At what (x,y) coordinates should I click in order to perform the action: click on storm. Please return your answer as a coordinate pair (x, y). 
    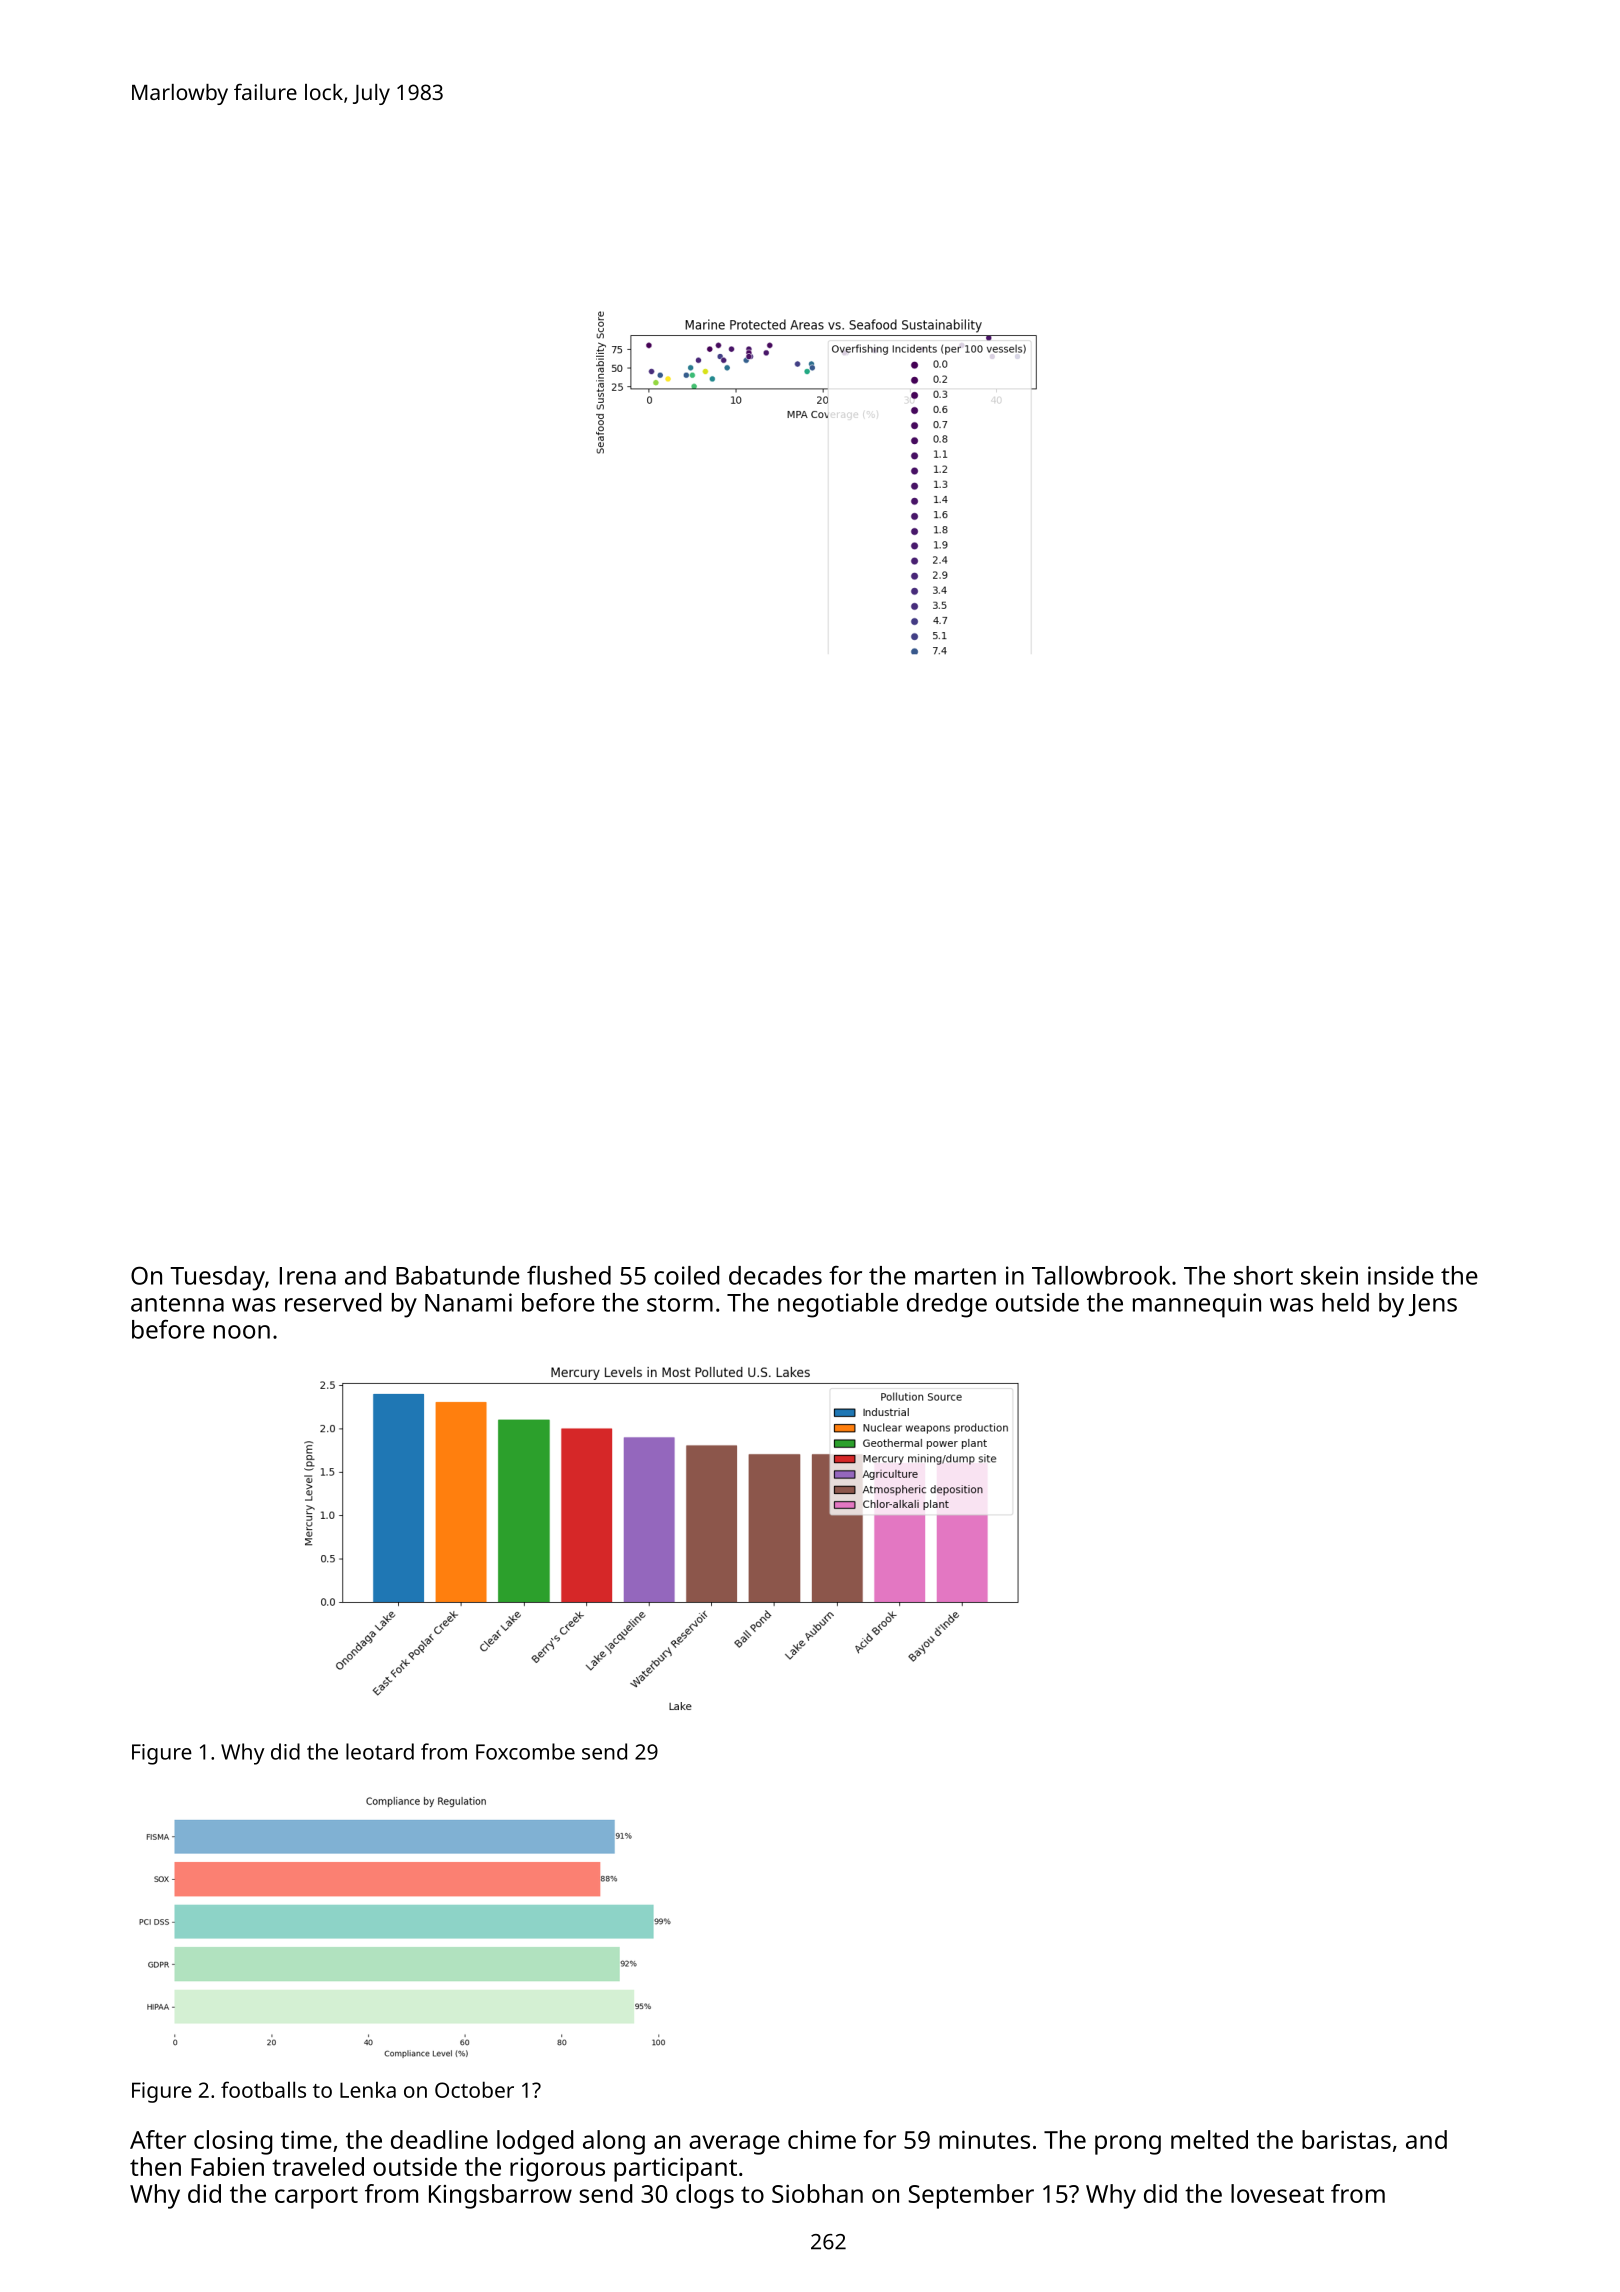
    Looking at the image, I should click on (680, 1303).
